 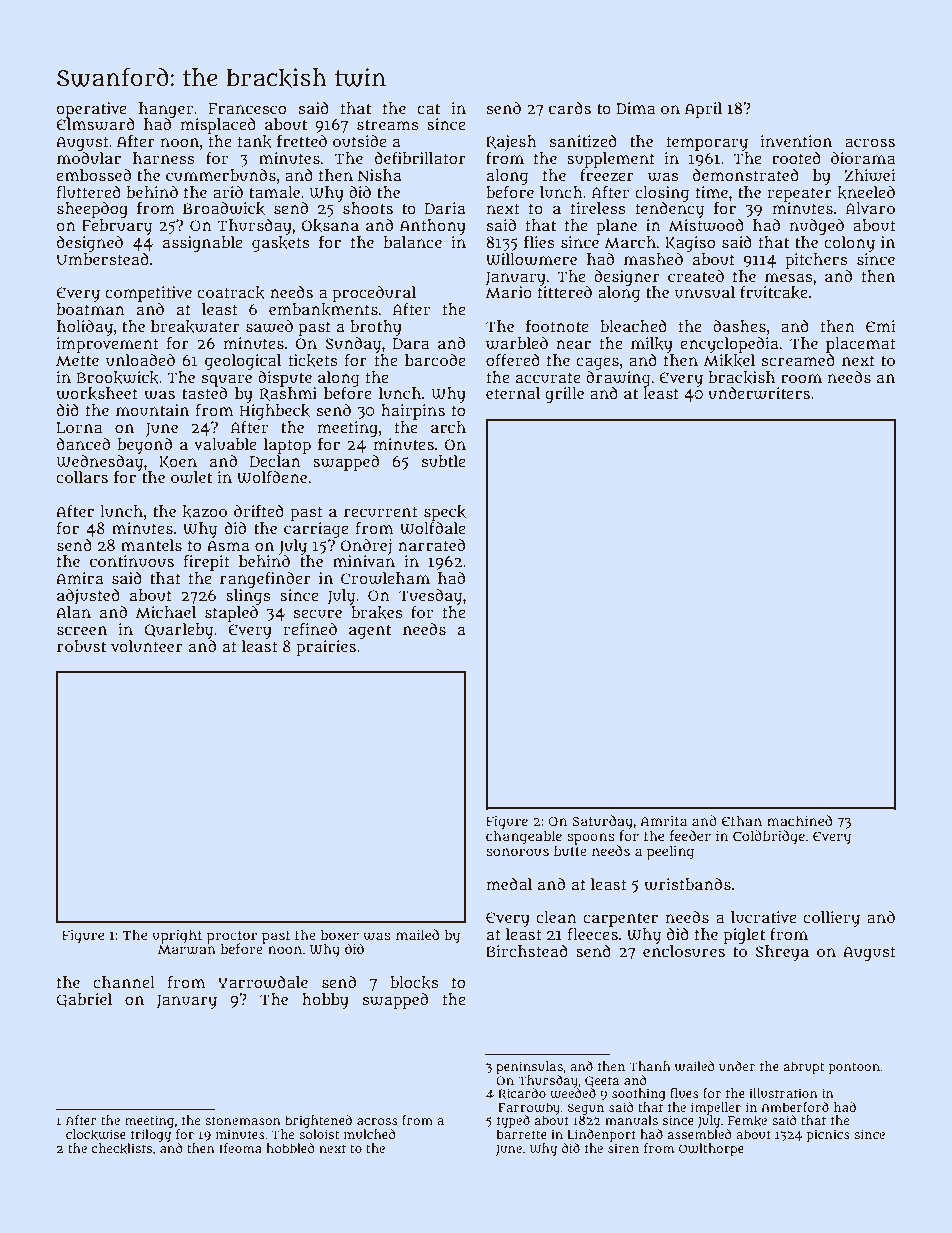 I want to click on prairies, so click(x=326, y=648).
